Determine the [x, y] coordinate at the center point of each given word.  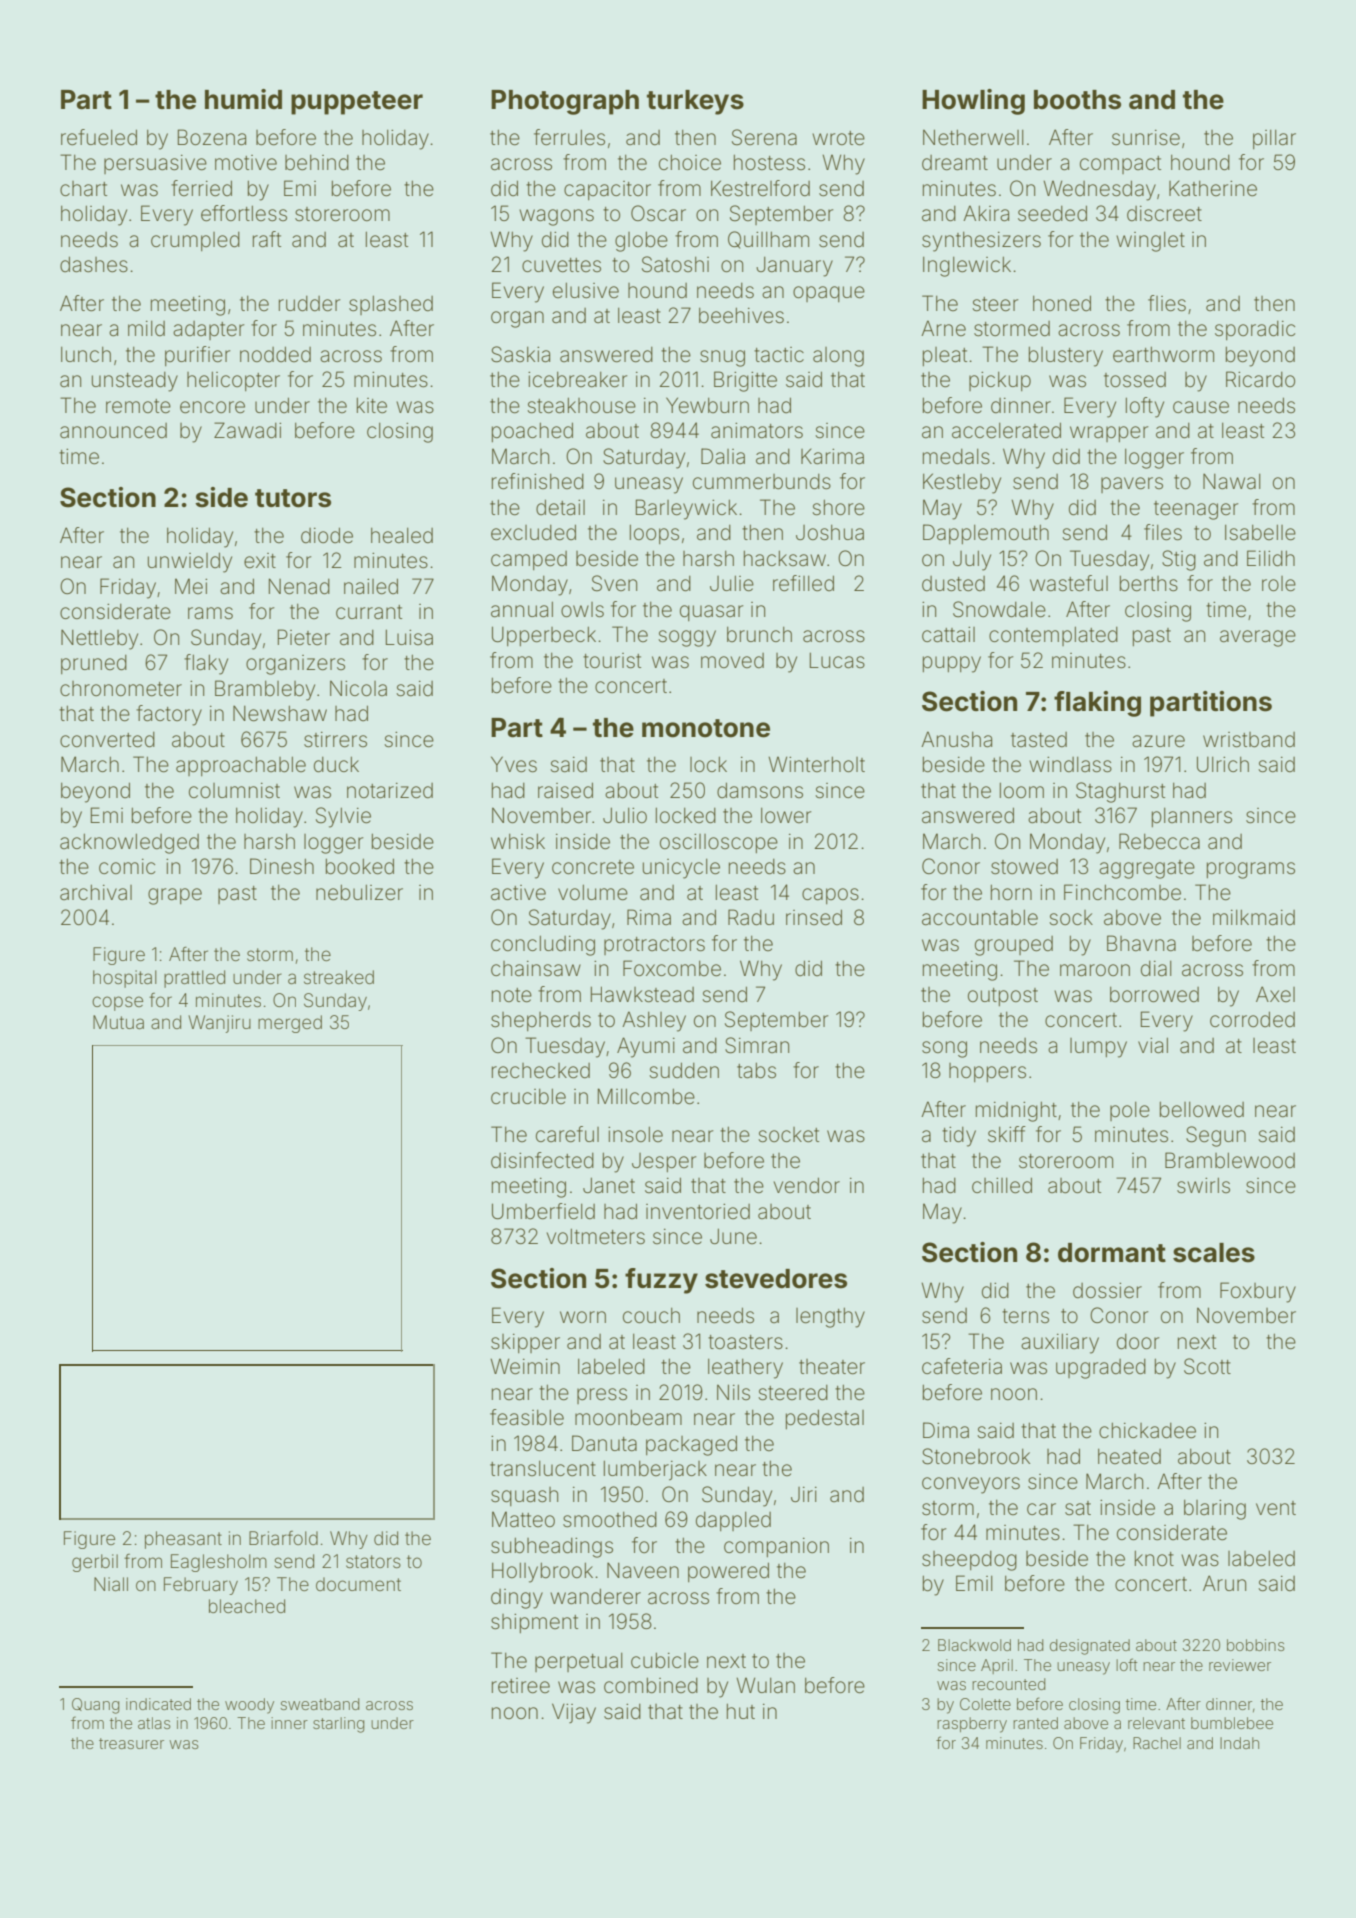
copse [117, 1003]
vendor [807, 1185]
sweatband [320, 1704]
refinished [538, 481]
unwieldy [190, 562]
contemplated [1053, 636]
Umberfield [543, 1211]
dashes [94, 264]
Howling [973, 102]
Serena [764, 137]
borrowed [1154, 995]
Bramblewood [1230, 1160]
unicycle [681, 869]
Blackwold [974, 1645]
